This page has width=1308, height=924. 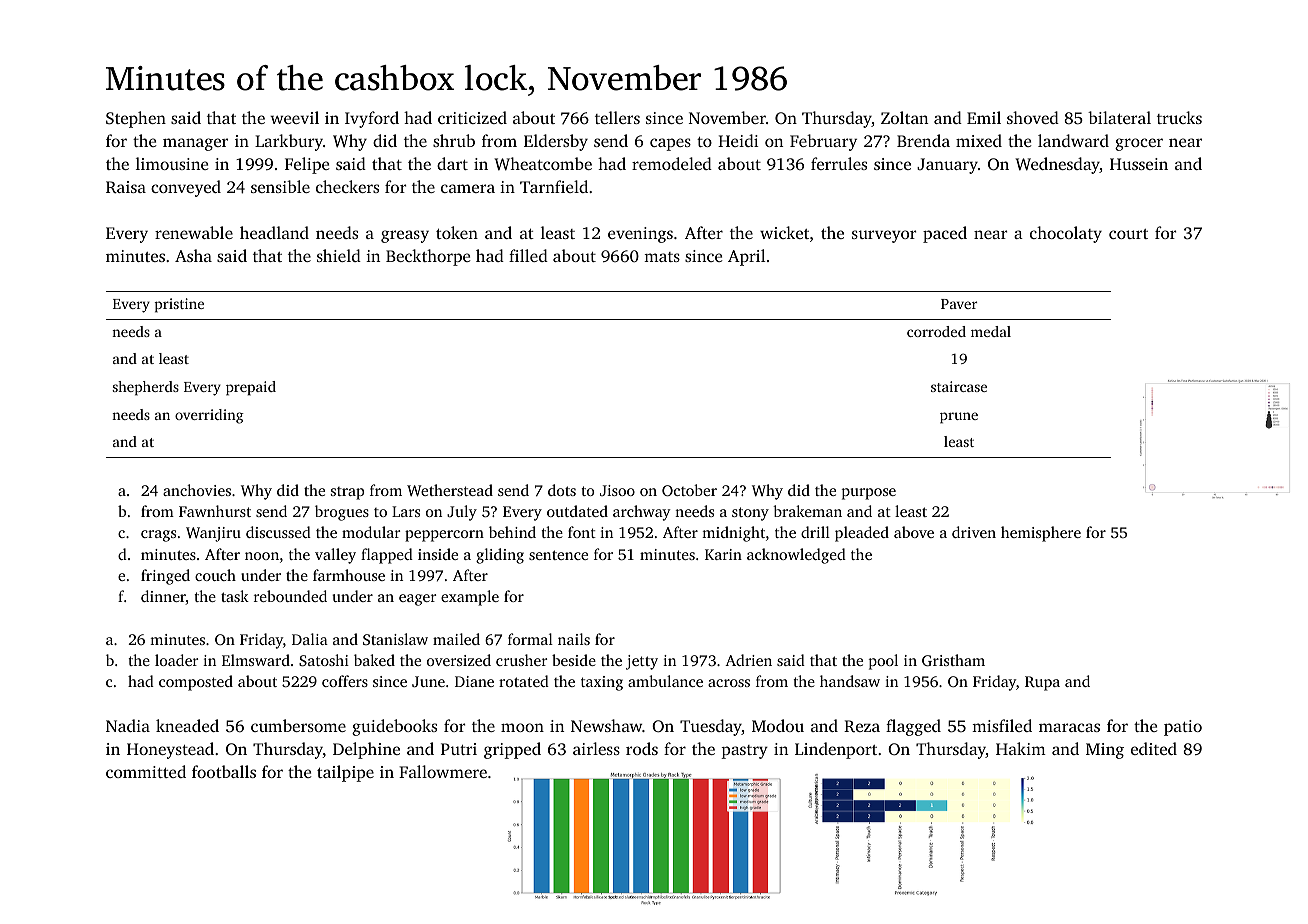 What do you see at coordinates (617, 117) in the page?
I see `tellers` at bounding box center [617, 117].
